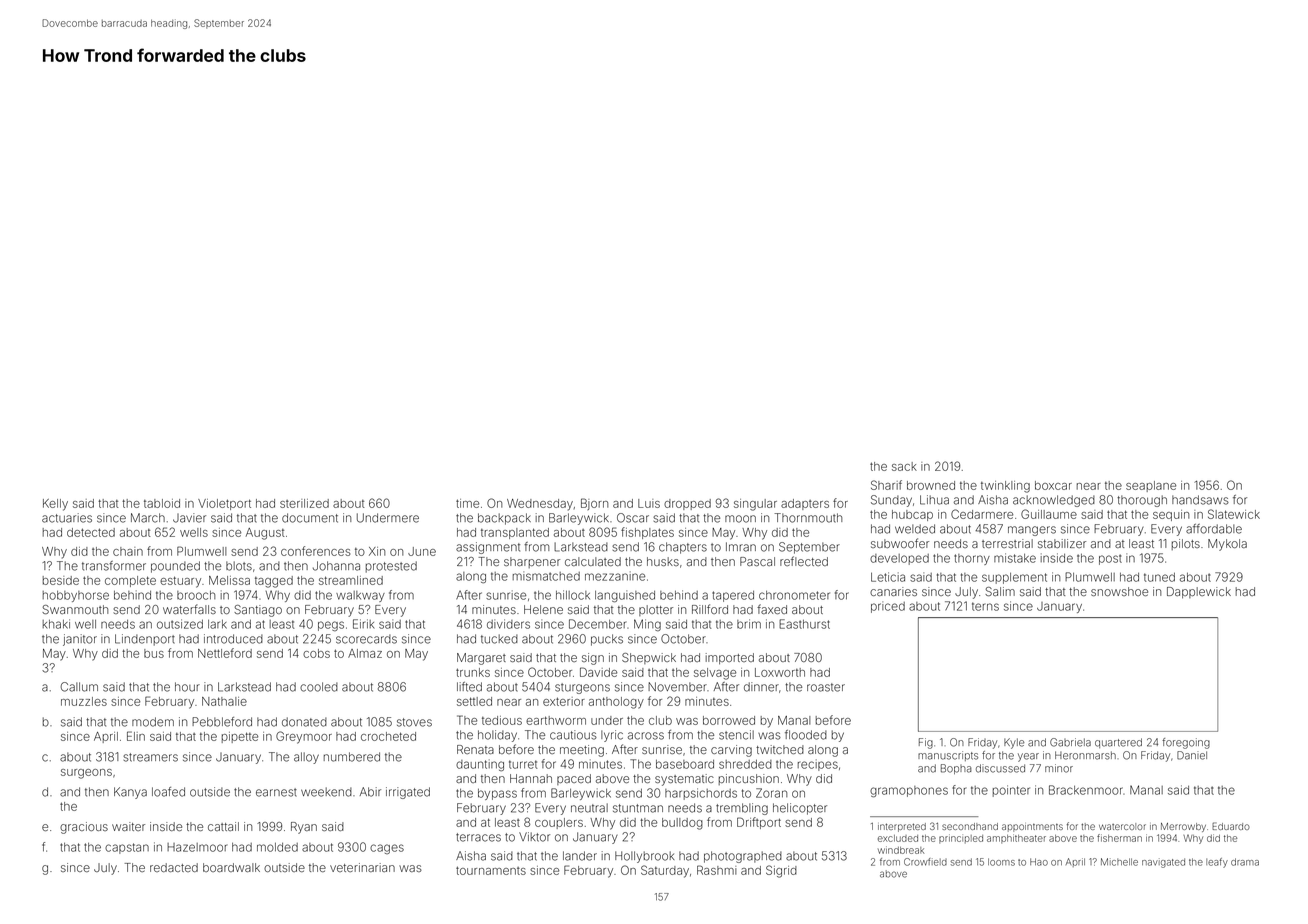  Describe the element at coordinates (304, 722) in the screenshot. I see `donated` at that location.
